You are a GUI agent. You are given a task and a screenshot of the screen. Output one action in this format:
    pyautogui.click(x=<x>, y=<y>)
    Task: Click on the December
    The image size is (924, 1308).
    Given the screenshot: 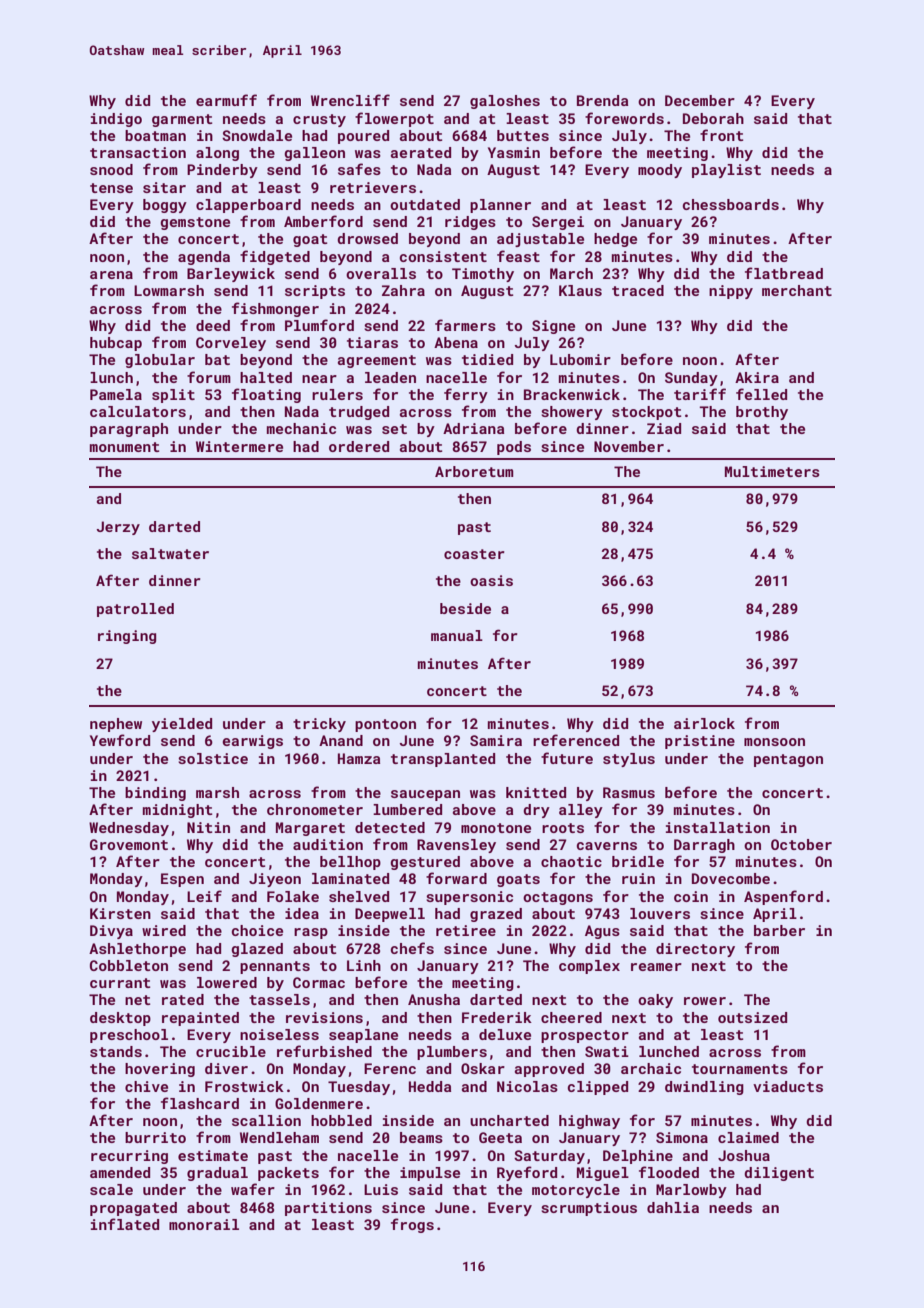 What is the action you would take?
    pyautogui.click(x=700, y=100)
